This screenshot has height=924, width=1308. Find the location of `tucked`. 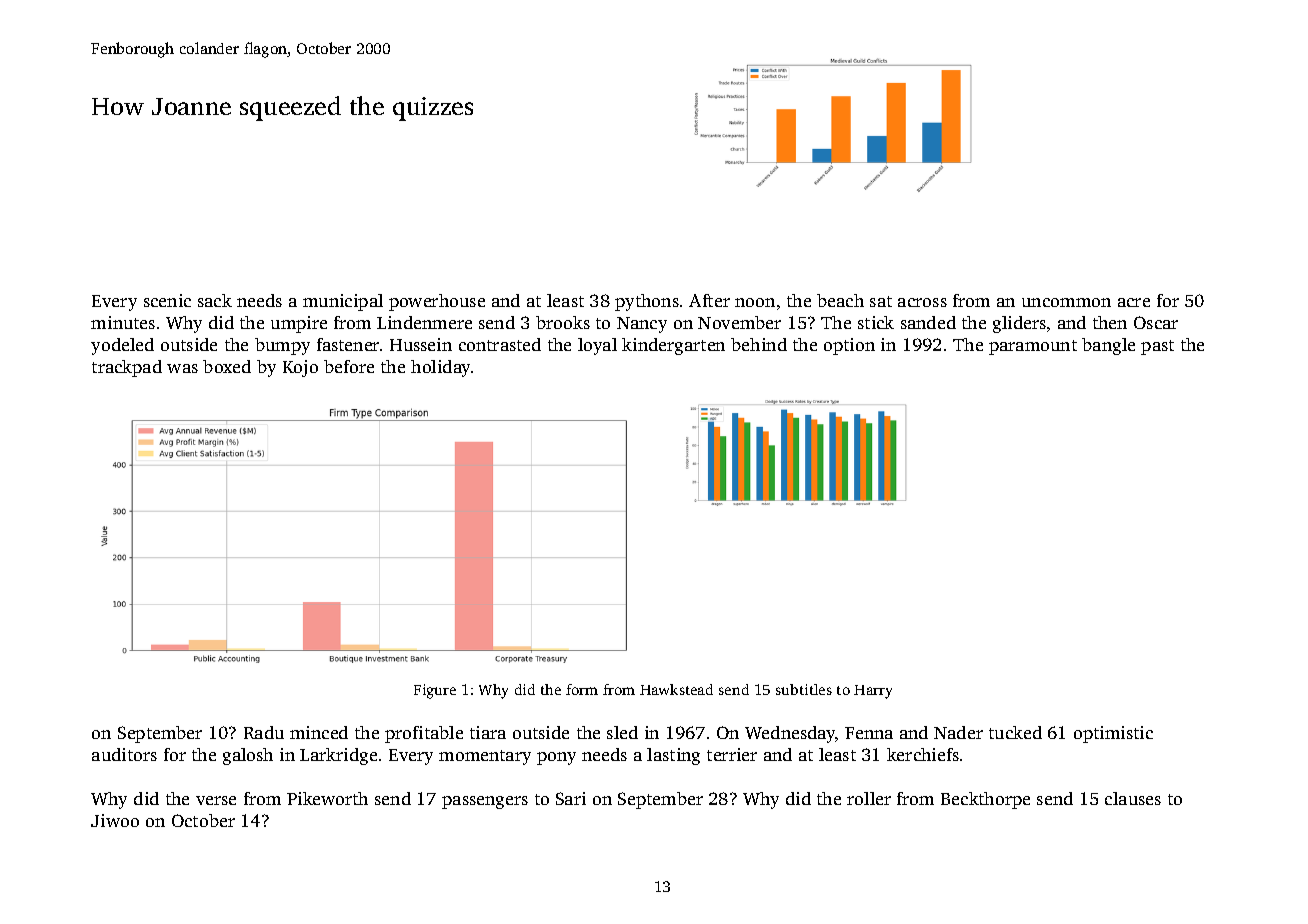

tucked is located at coordinates (1015, 732).
